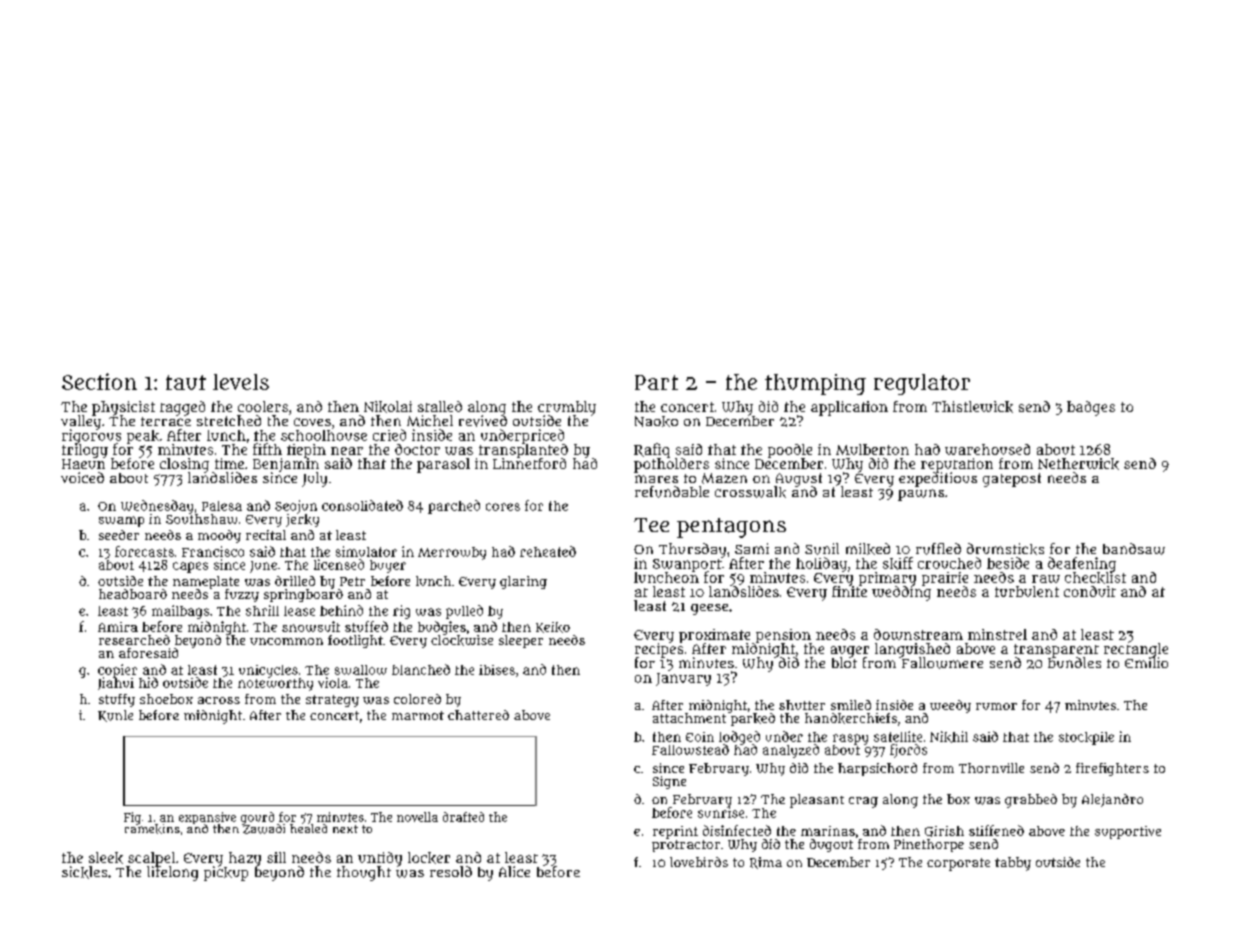 Image resolution: width=1233 pixels, height=952 pixels. Describe the element at coordinates (1112, 769) in the page. I see `firefighters` at that location.
